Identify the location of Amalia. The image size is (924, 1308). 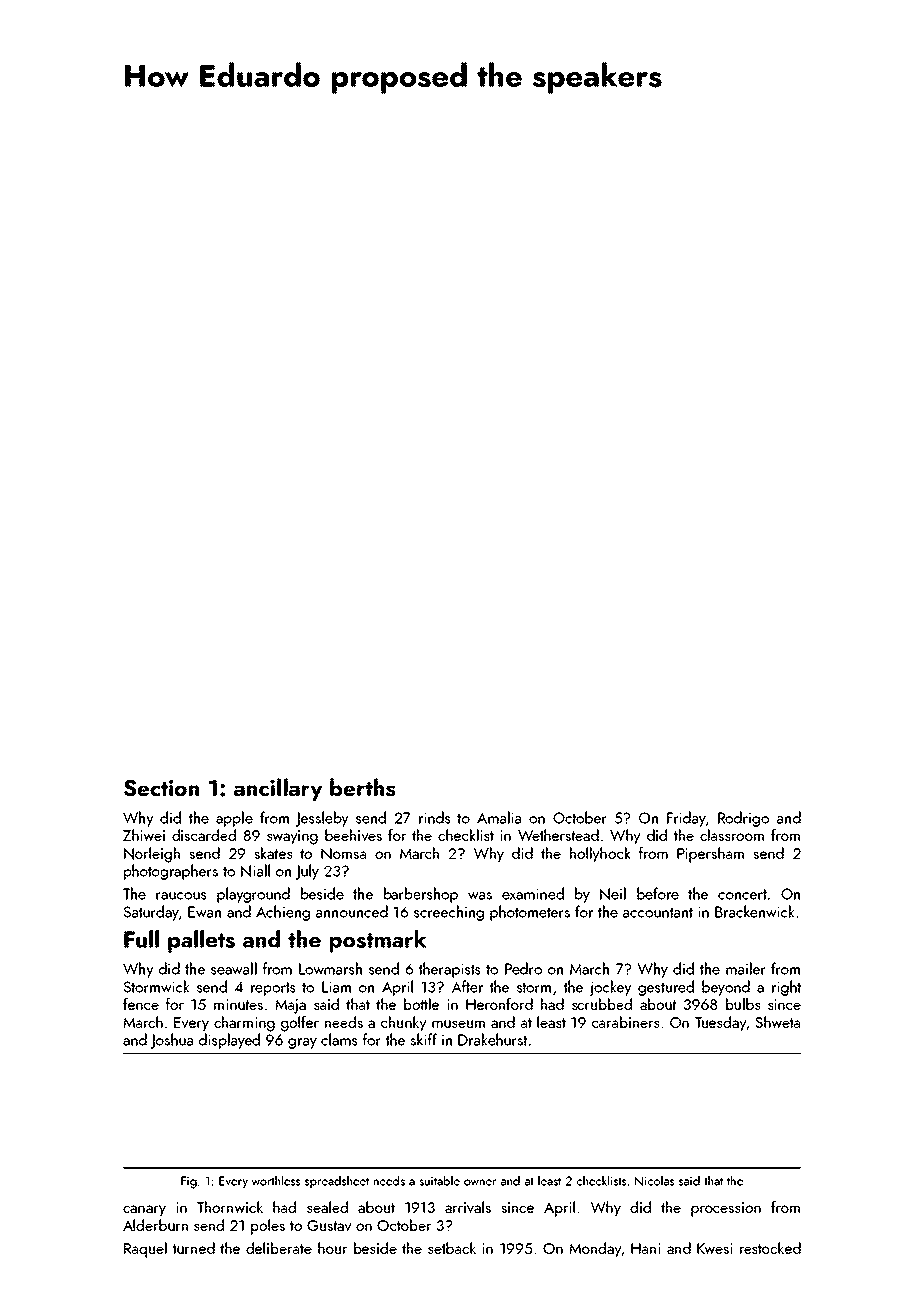
(499, 817).
